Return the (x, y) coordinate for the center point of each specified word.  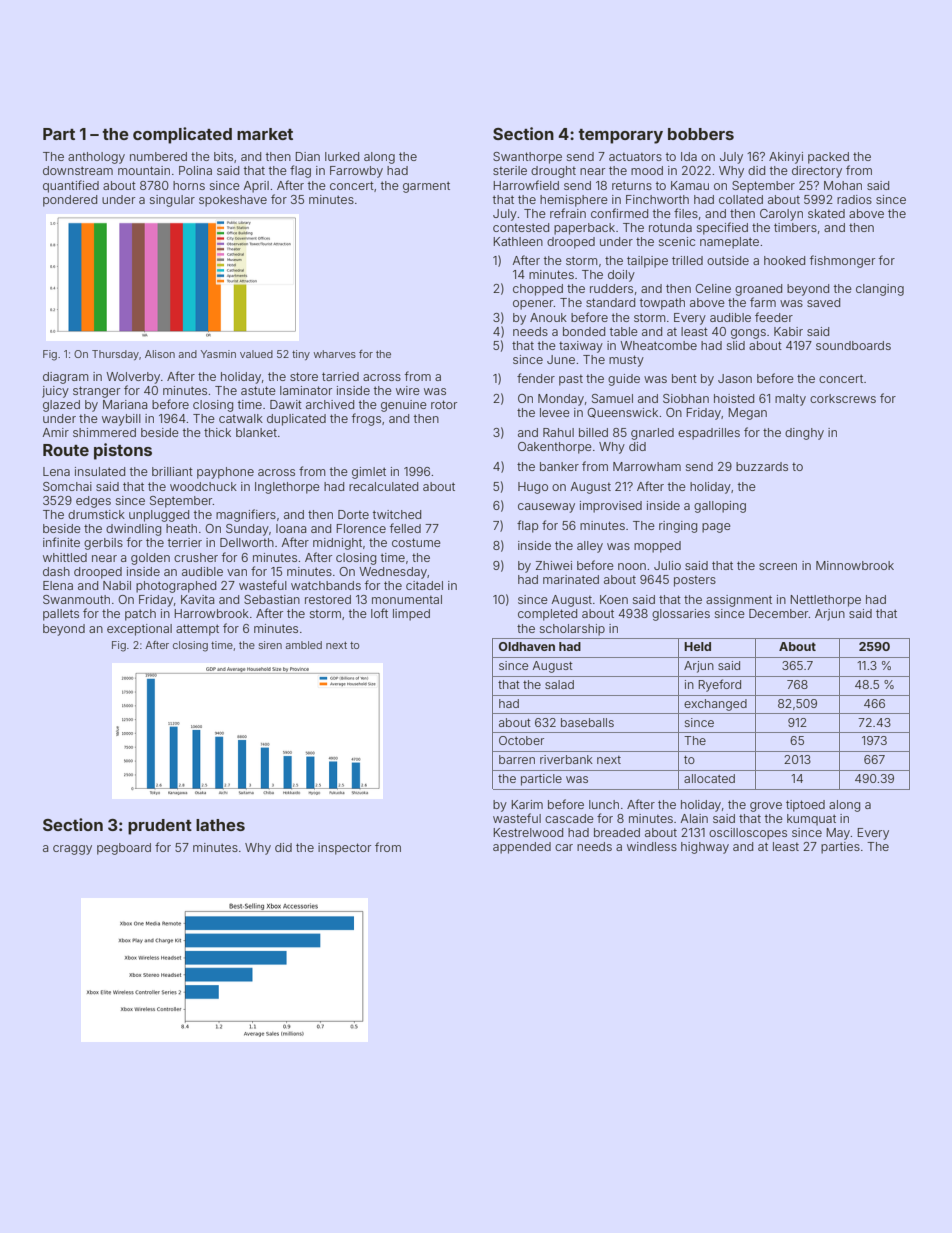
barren (517, 759)
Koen (614, 599)
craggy (72, 850)
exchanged (715, 705)
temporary (620, 136)
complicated (182, 135)
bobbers (701, 134)
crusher (196, 557)
